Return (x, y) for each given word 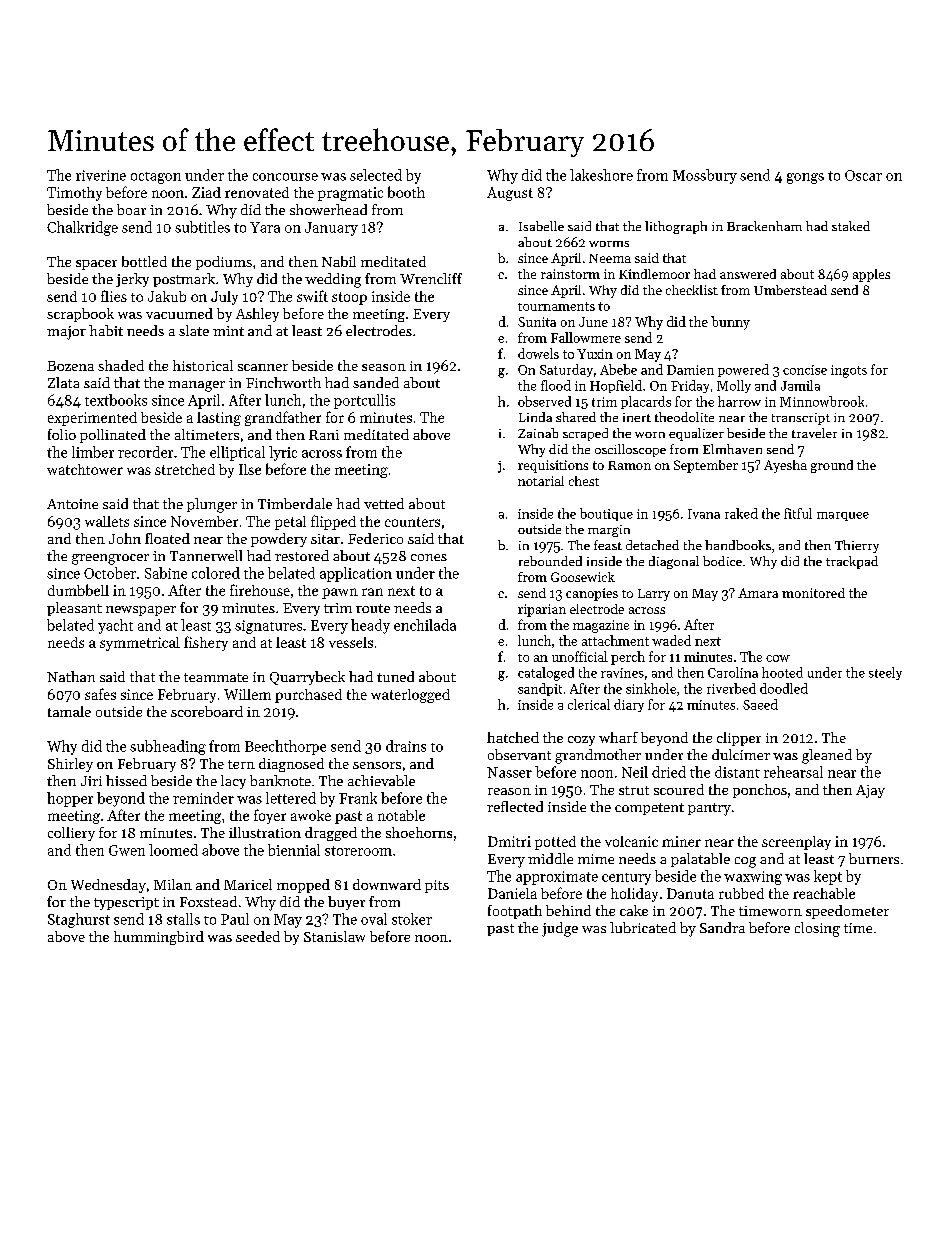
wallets (107, 521)
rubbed (741, 893)
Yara (265, 227)
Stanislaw (334, 936)
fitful (798, 513)
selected (376, 175)
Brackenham (764, 226)
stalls (183, 919)
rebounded (550, 561)
